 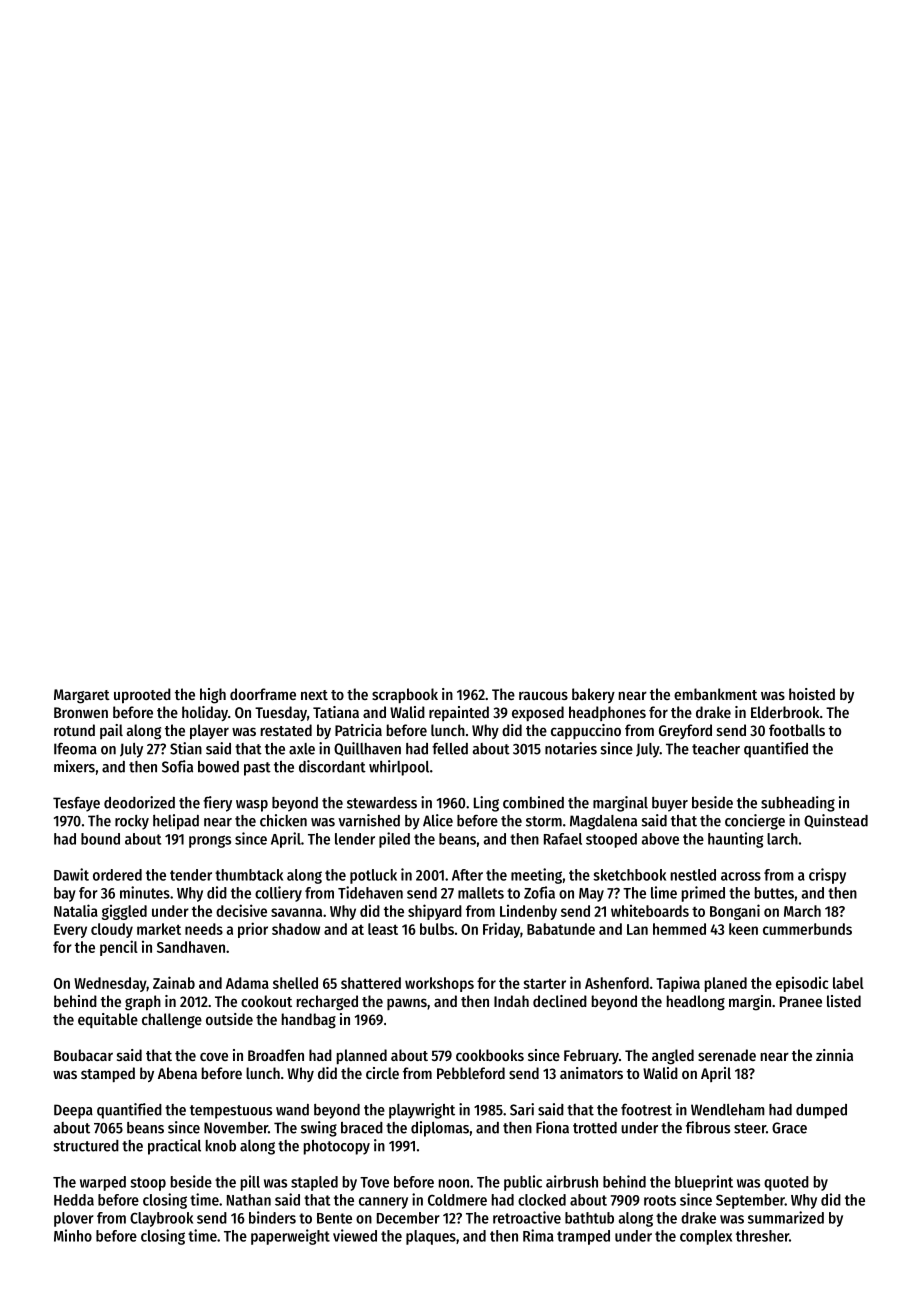 What do you see at coordinates (336, 712) in the page?
I see `Tatiana` at bounding box center [336, 712].
